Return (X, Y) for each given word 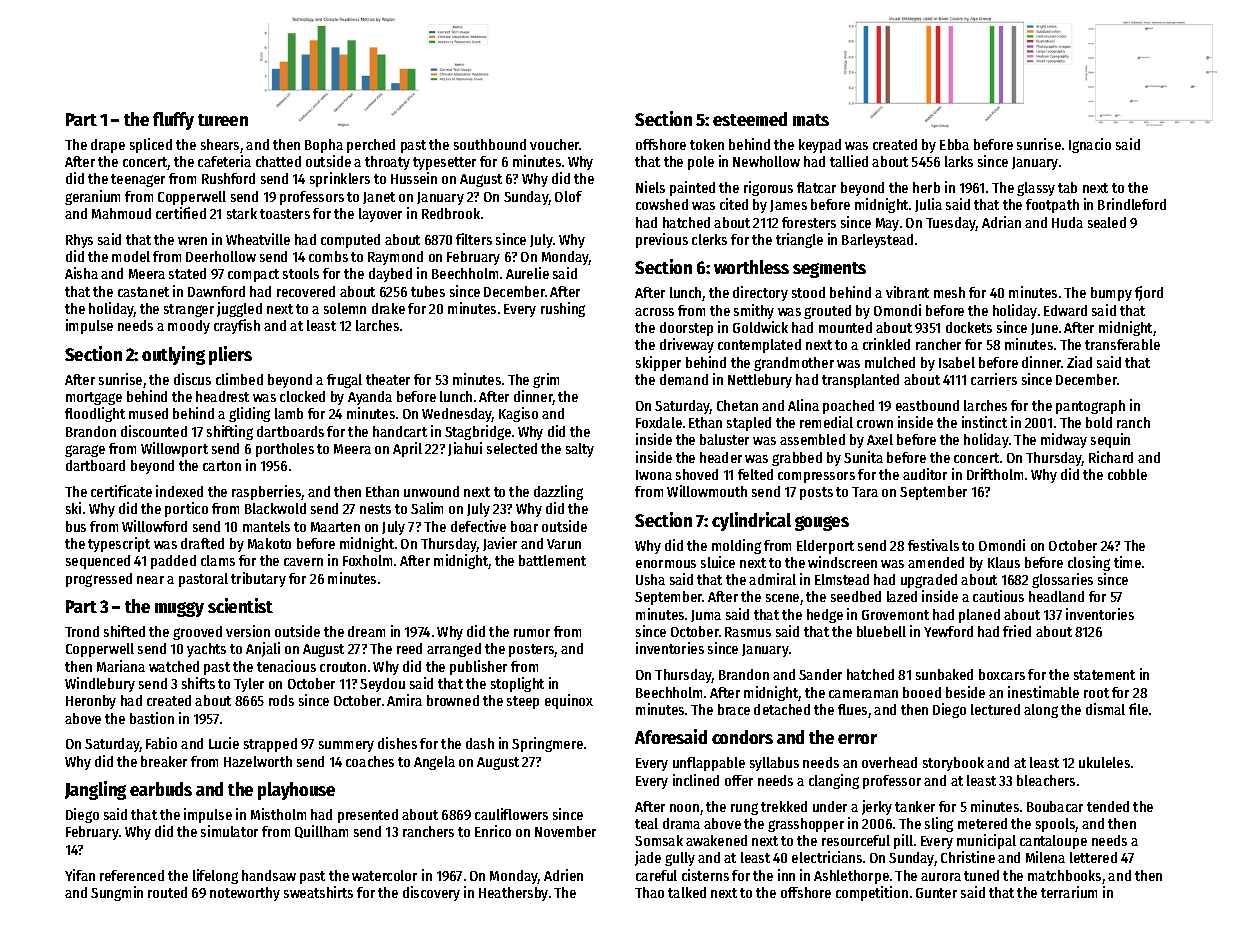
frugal (344, 381)
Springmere (547, 744)
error (857, 739)
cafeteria (224, 161)
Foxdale (659, 422)
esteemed (750, 119)
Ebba (954, 144)
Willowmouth (707, 491)
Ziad (1079, 362)
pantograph (1090, 407)
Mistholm (278, 814)
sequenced (98, 562)
